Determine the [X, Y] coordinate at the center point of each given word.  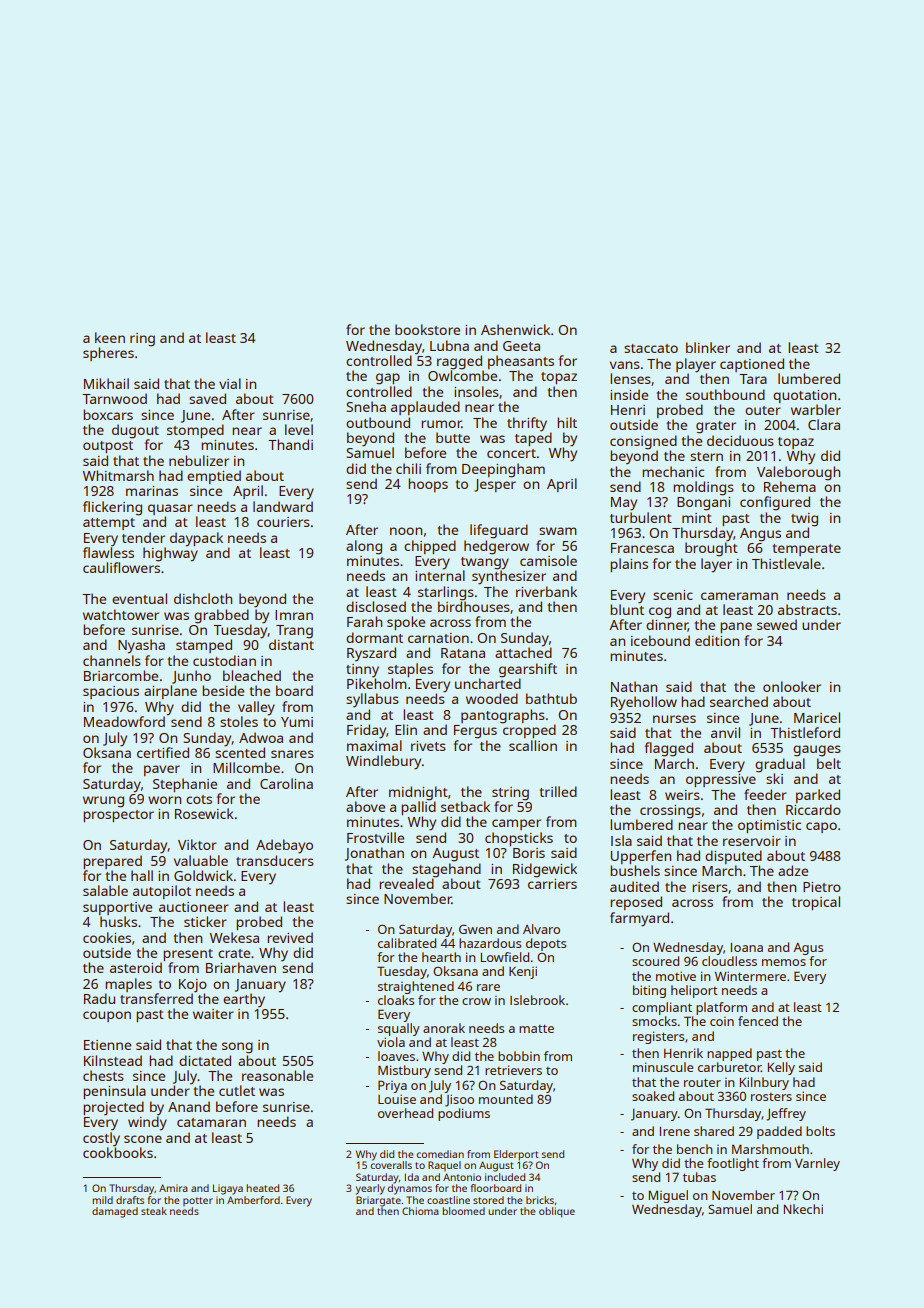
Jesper [495, 485]
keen [110, 337]
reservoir [752, 841]
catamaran [211, 1122]
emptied [214, 477]
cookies [107, 937]
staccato [651, 348]
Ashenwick [515, 329]
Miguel [668, 1196]
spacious [111, 692]
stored [488, 1200]
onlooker [792, 686]
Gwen [475, 929]
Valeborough [798, 473]
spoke [406, 623]
